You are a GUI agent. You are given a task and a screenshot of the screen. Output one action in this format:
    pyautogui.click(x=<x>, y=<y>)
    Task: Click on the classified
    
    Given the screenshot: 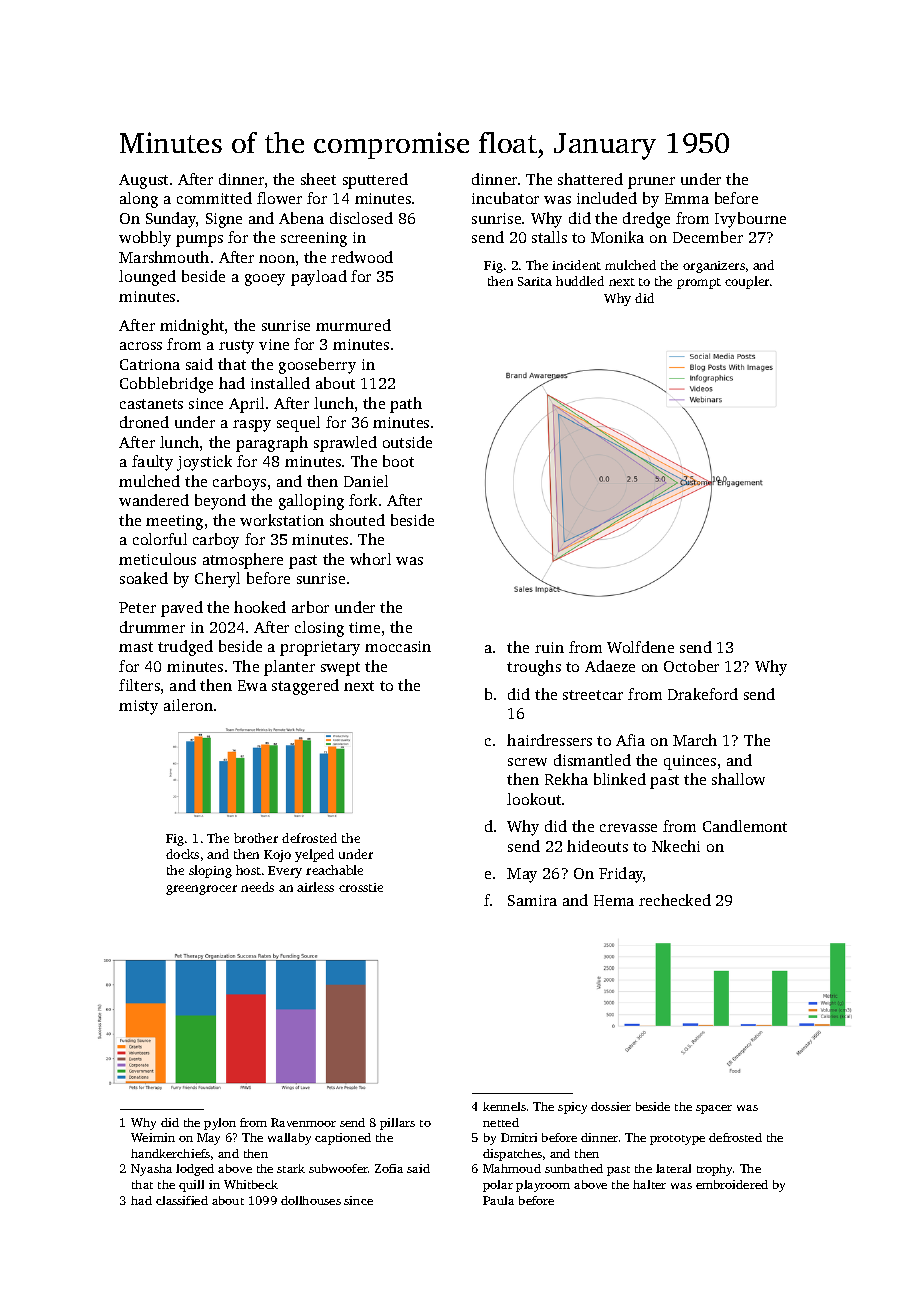 What is the action you would take?
    pyautogui.click(x=182, y=1200)
